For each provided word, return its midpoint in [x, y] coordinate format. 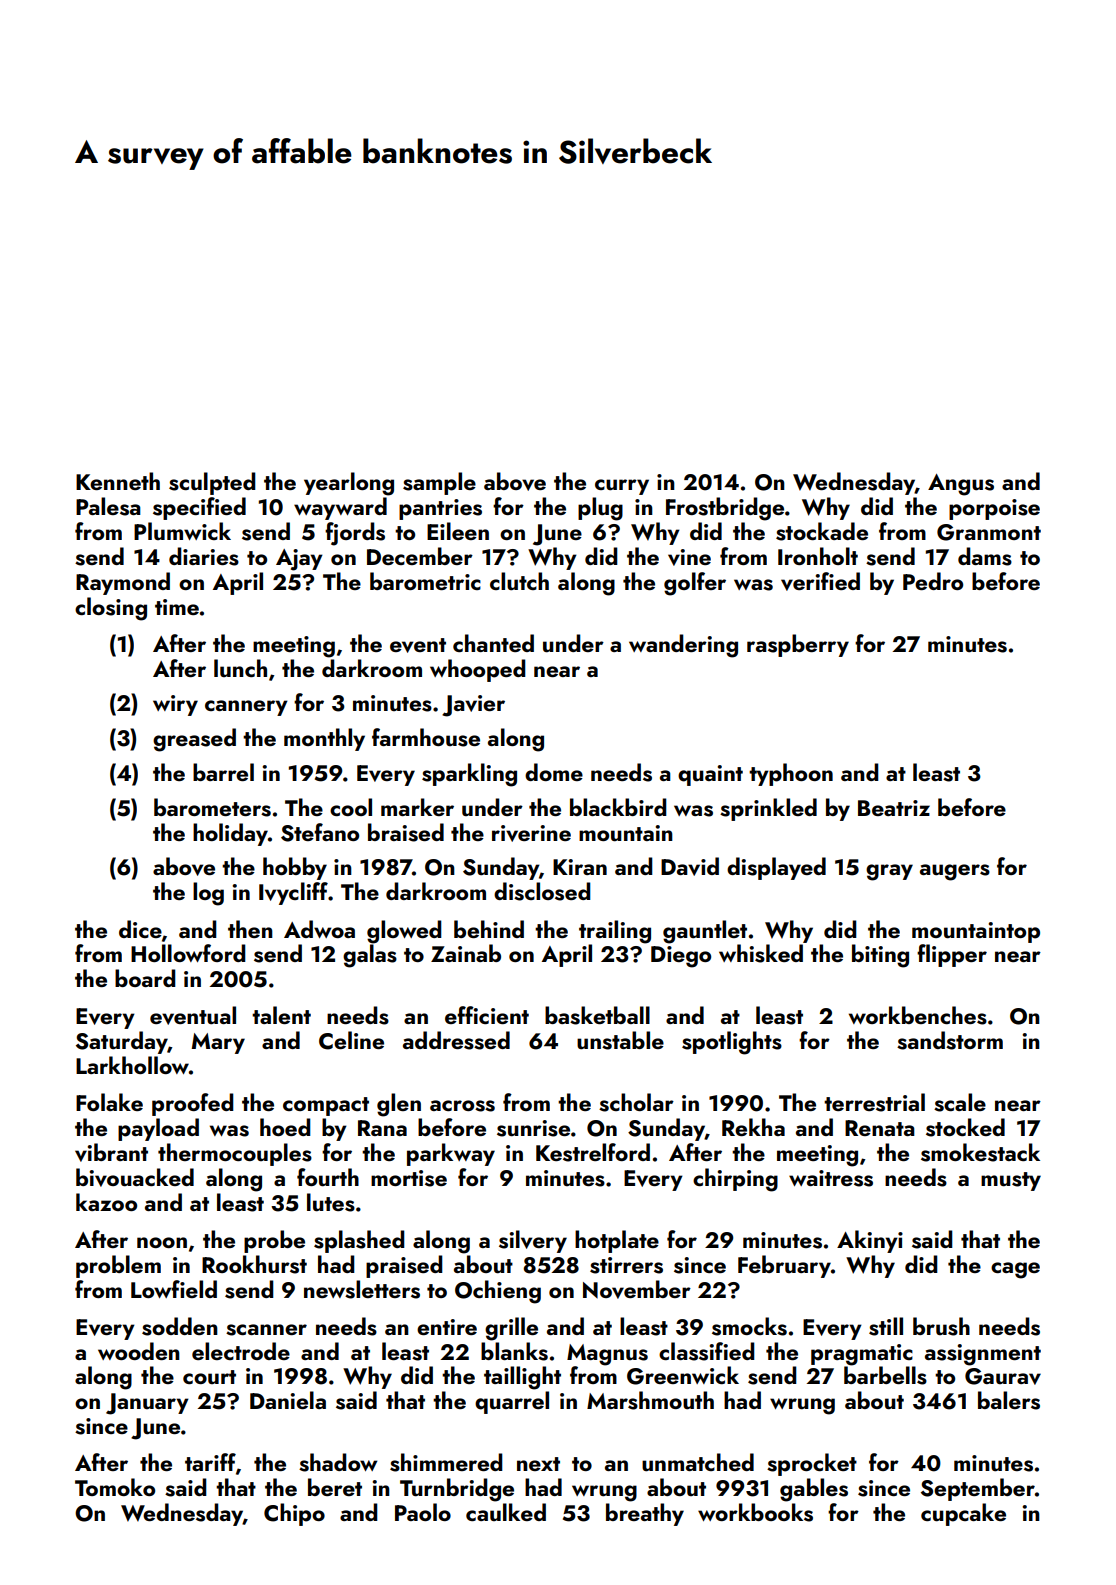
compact [326, 1106]
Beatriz [894, 808]
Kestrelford [593, 1152]
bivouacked [135, 1177]
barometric [425, 581]
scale [960, 1102]
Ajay [299, 560]
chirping [735, 1180]
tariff [210, 1462]
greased [194, 740]
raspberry [798, 645]
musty [1011, 1181]
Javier [473, 706]
